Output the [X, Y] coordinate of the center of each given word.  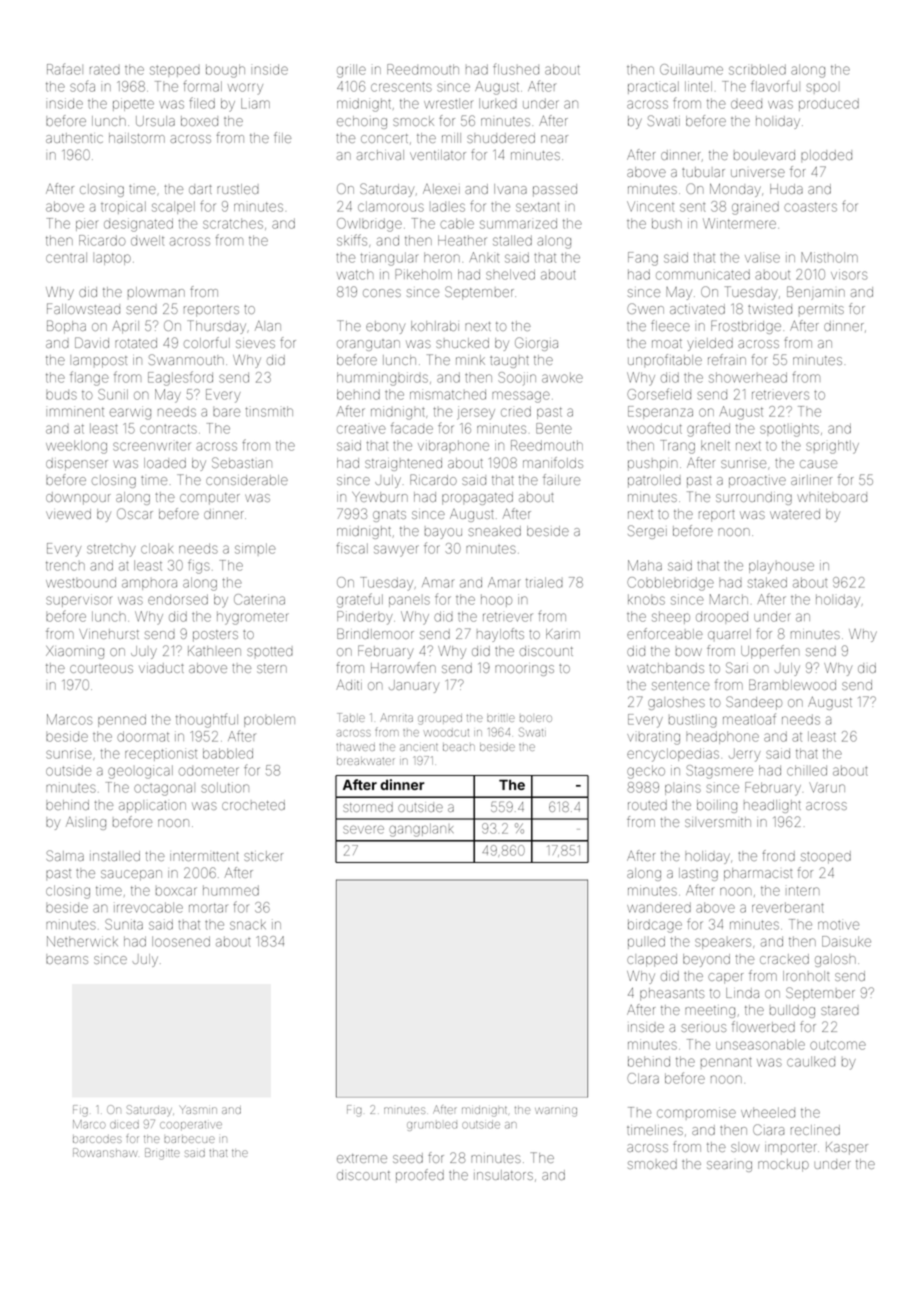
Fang [643, 259]
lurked [498, 103]
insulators [503, 1175]
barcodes [97, 1139]
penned [122, 720]
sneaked [494, 531]
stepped [175, 71]
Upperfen [770, 652]
